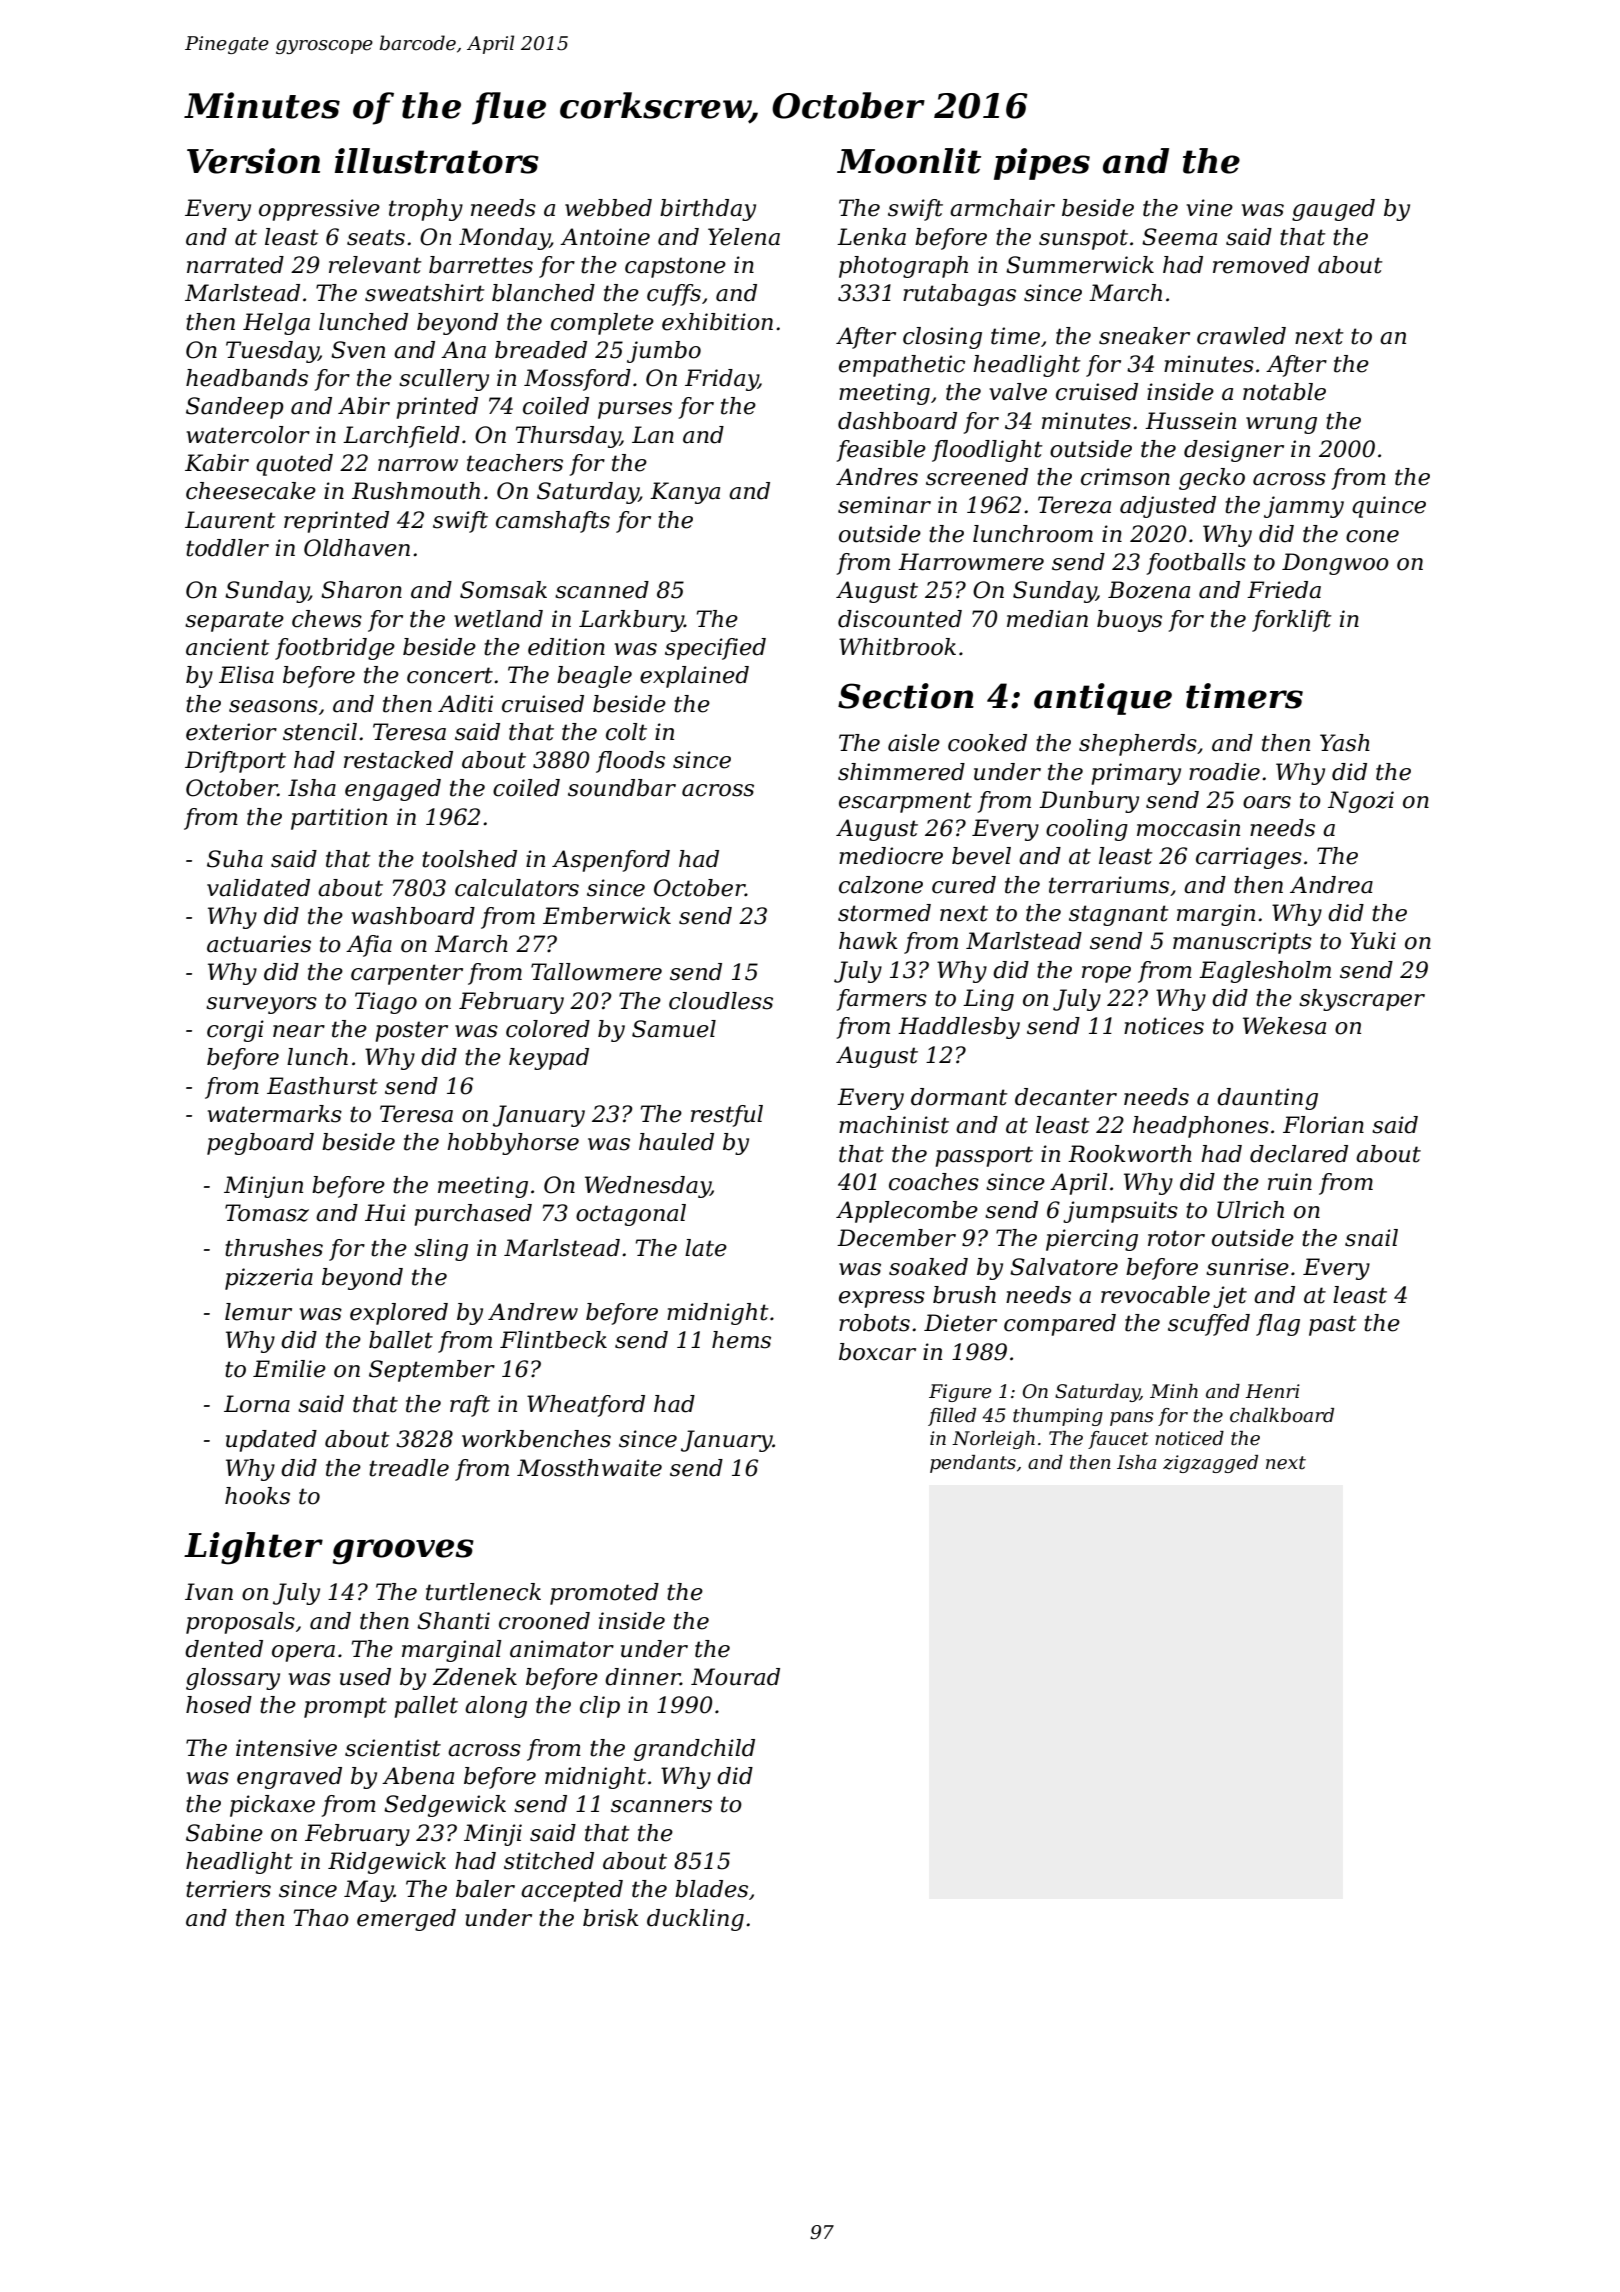 The width and height of the screenshot is (1620, 2292). I want to click on illustrators, so click(437, 161).
